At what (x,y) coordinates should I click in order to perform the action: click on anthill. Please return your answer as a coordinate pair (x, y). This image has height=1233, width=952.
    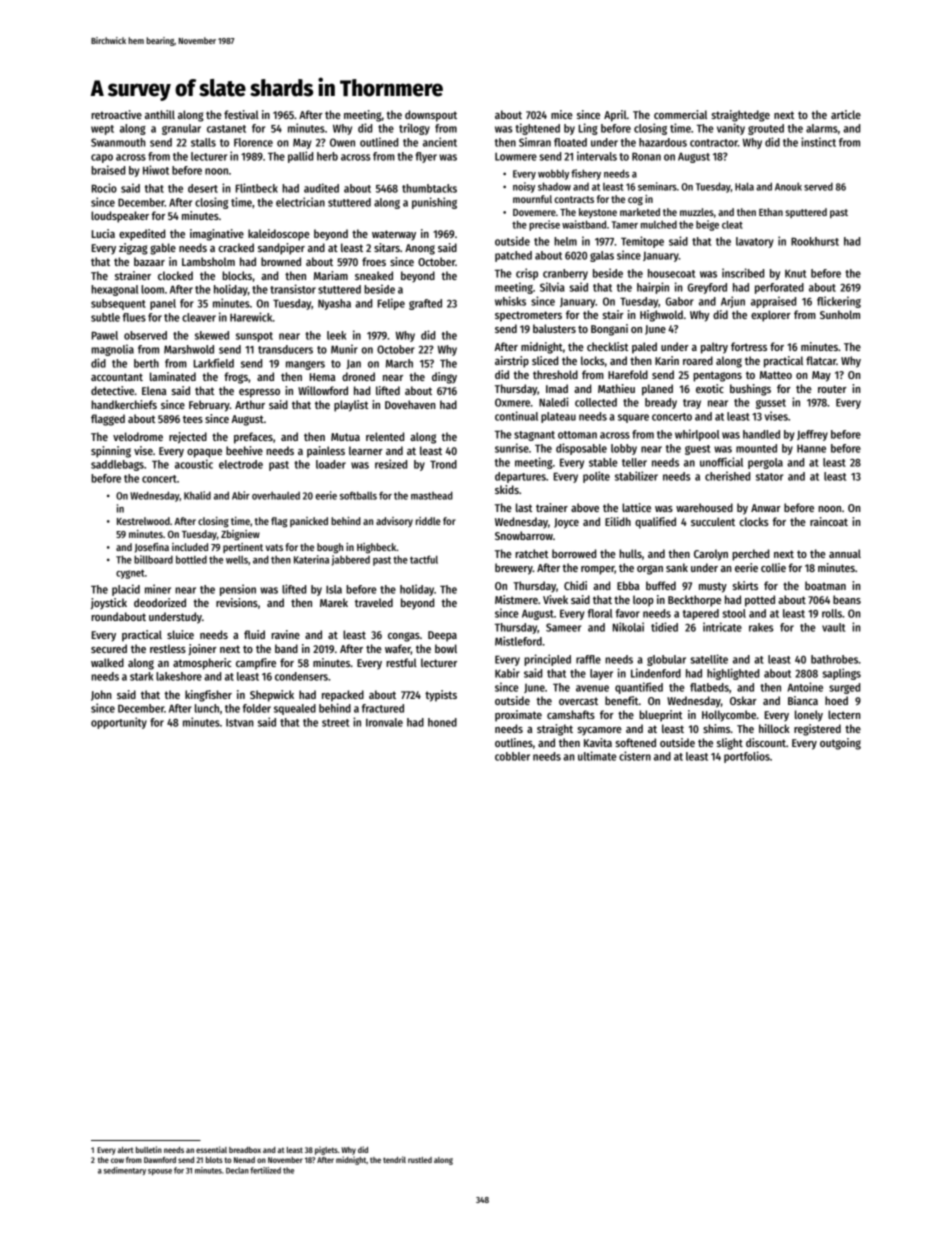
    Looking at the image, I should click on (160, 114).
